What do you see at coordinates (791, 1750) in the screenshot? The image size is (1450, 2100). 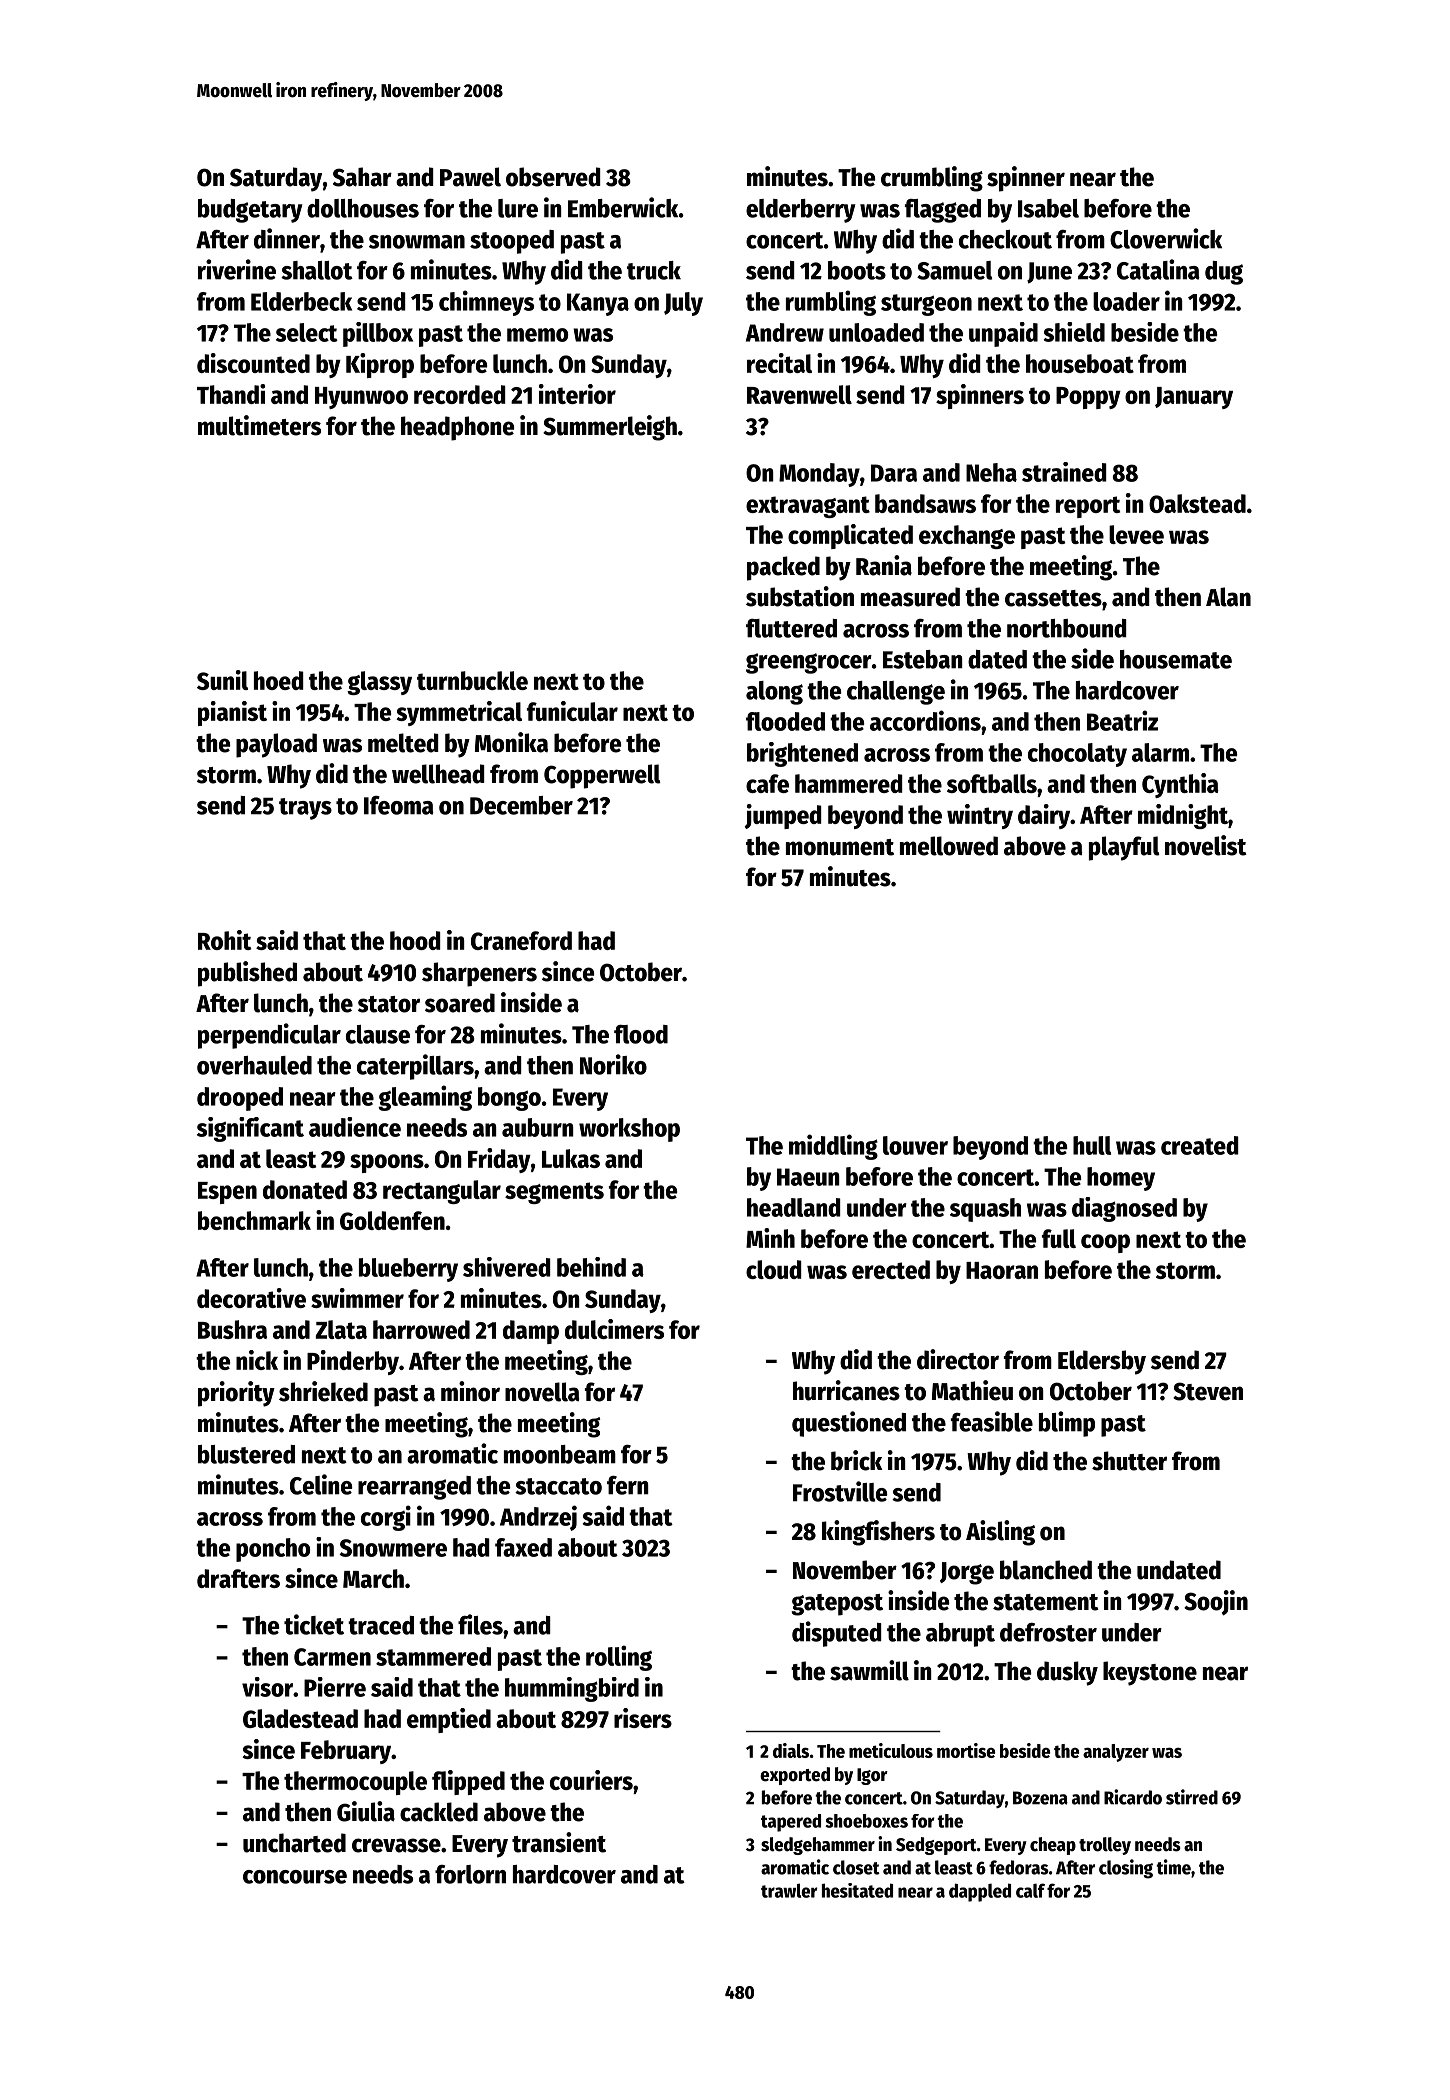 I see `dials` at bounding box center [791, 1750].
